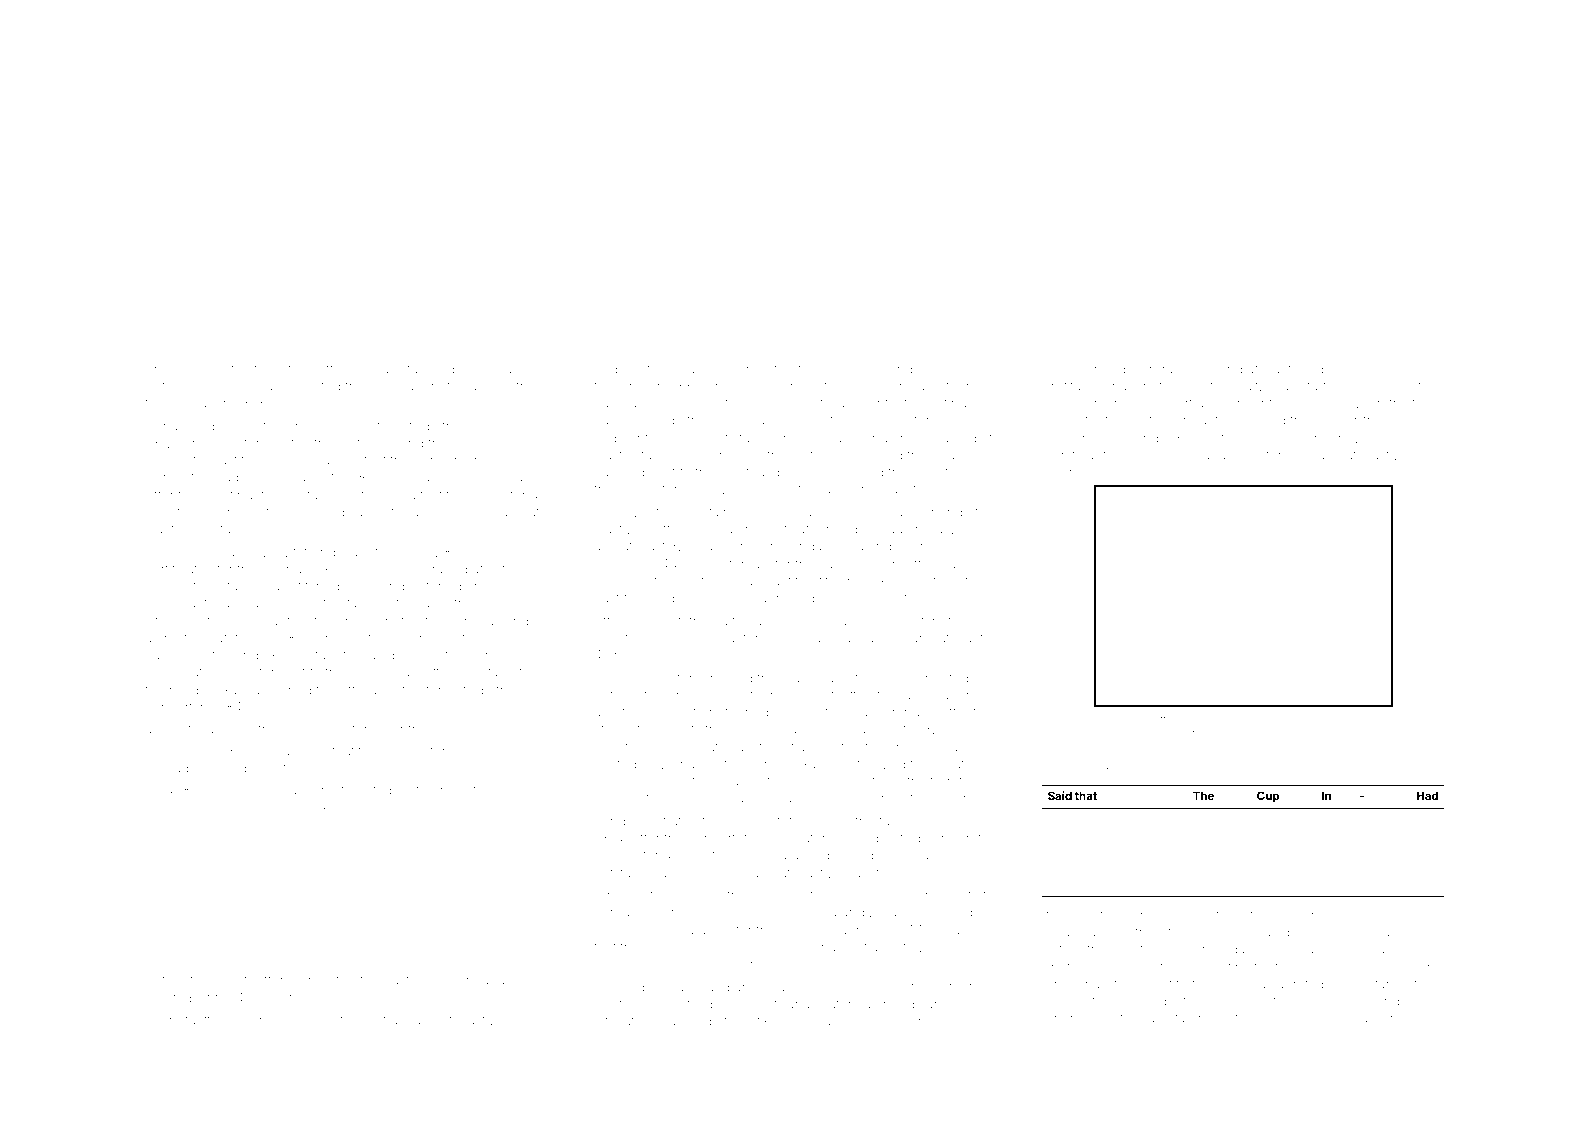 This image has height=1123, width=1589. What do you see at coordinates (445, 569) in the image?
I see `draped` at bounding box center [445, 569].
